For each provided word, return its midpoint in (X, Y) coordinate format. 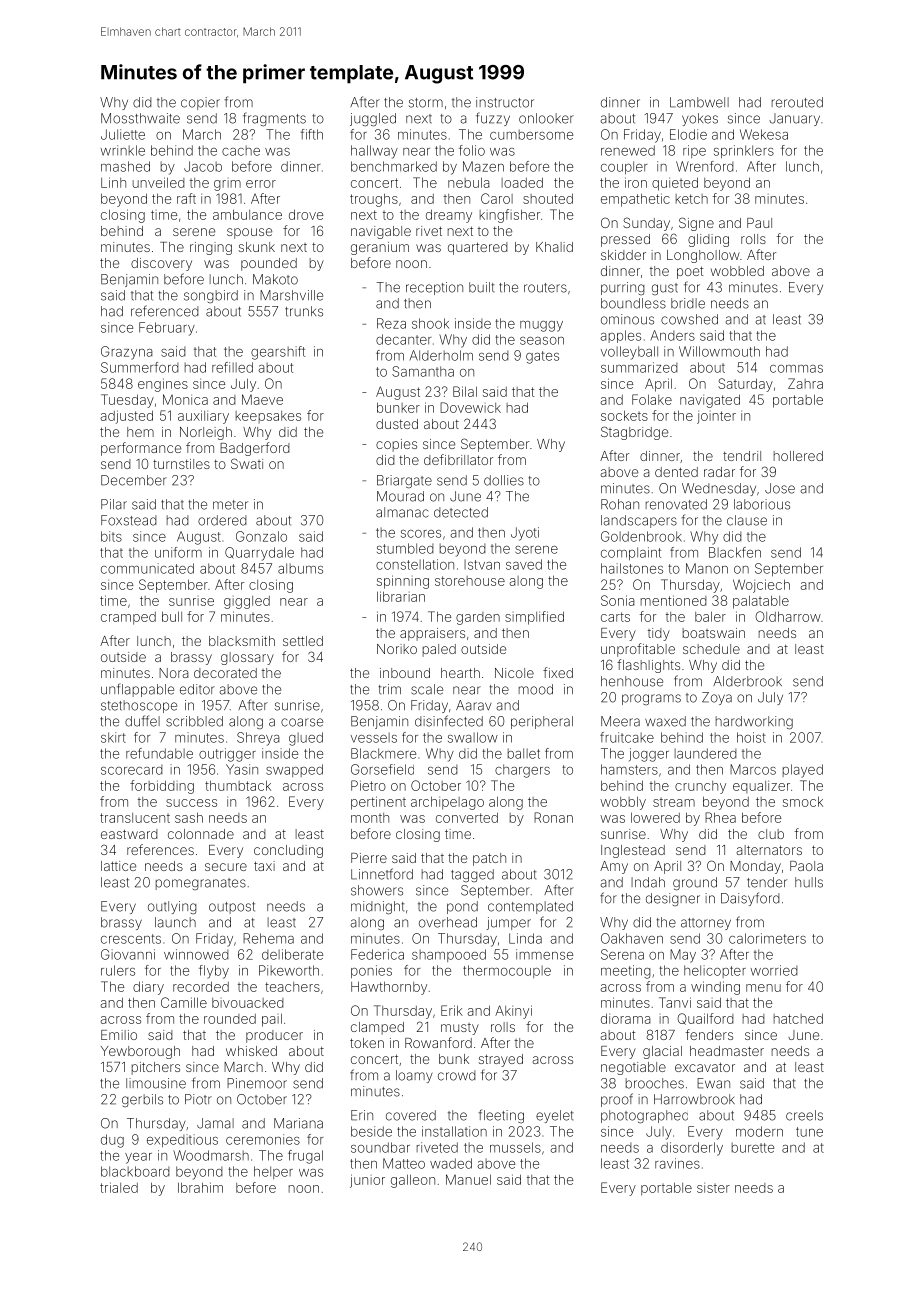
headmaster (727, 1051)
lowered (655, 817)
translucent (135, 818)
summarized (639, 367)
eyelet (555, 1116)
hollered (798, 456)
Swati (247, 463)
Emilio (119, 1035)
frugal (305, 1157)
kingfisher (510, 216)
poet (690, 272)
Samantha (423, 371)
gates (542, 357)
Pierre (369, 858)
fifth (311, 134)
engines (163, 385)
